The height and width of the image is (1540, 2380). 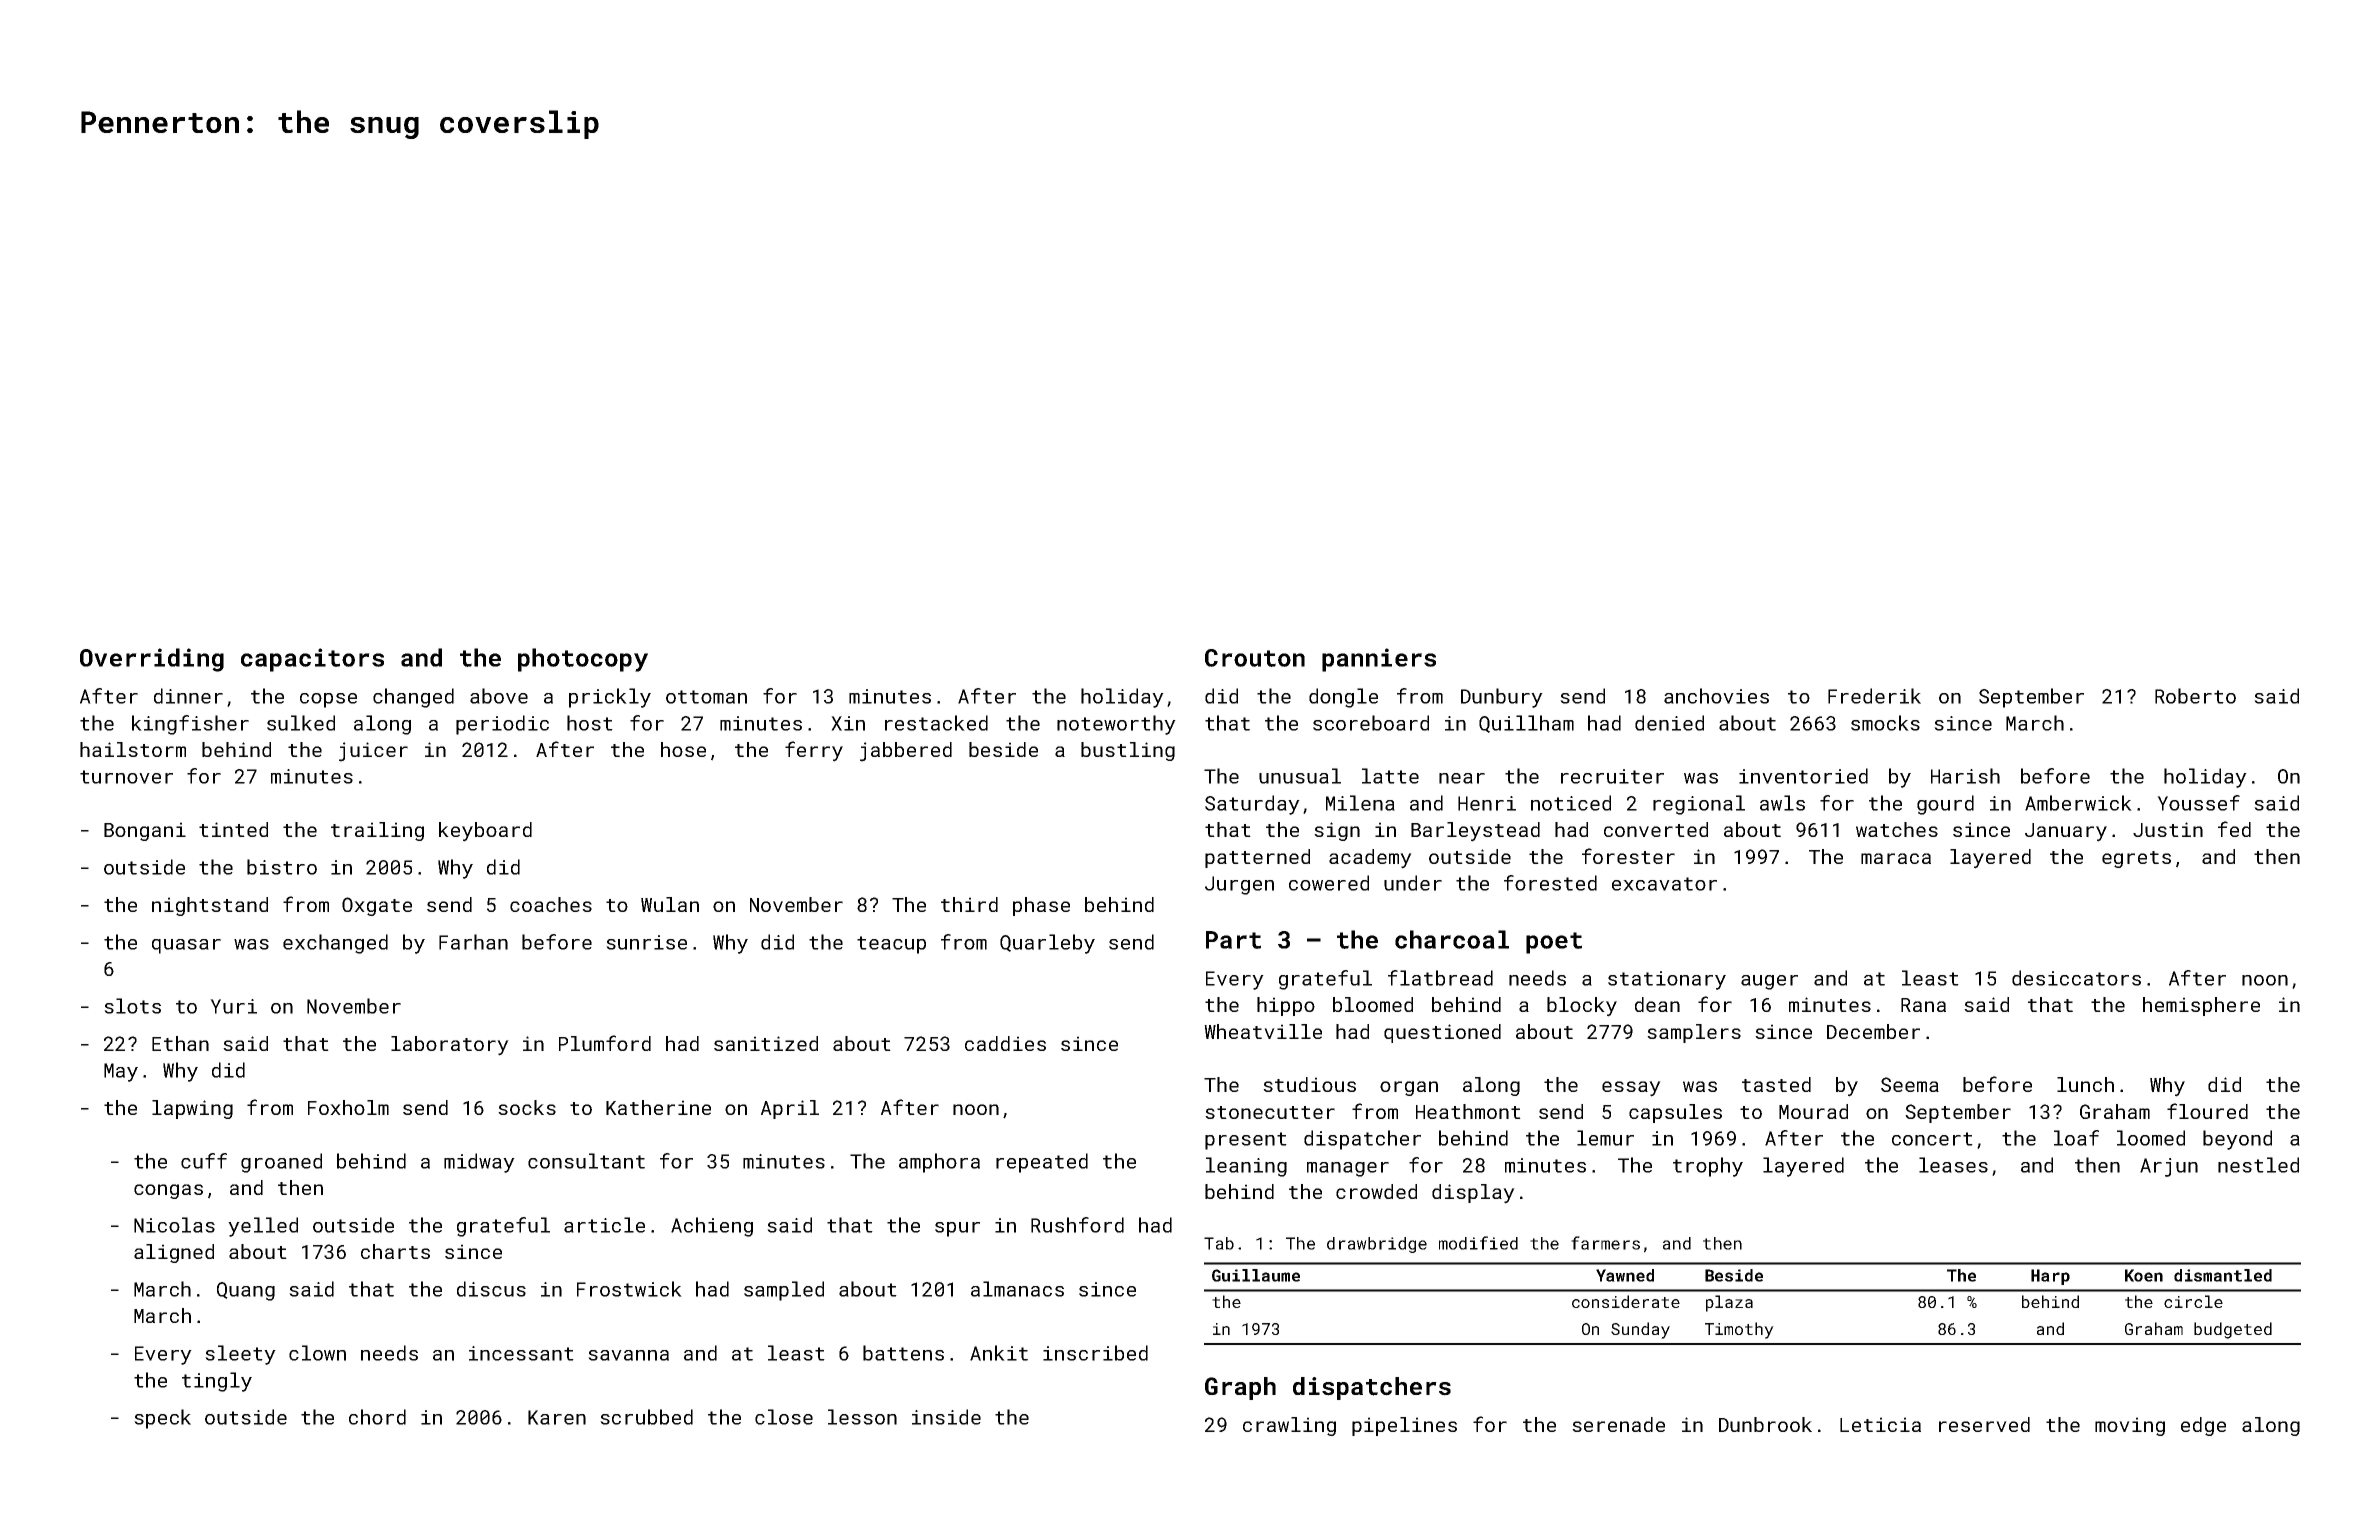 I want to click on jabbered, so click(x=906, y=752).
